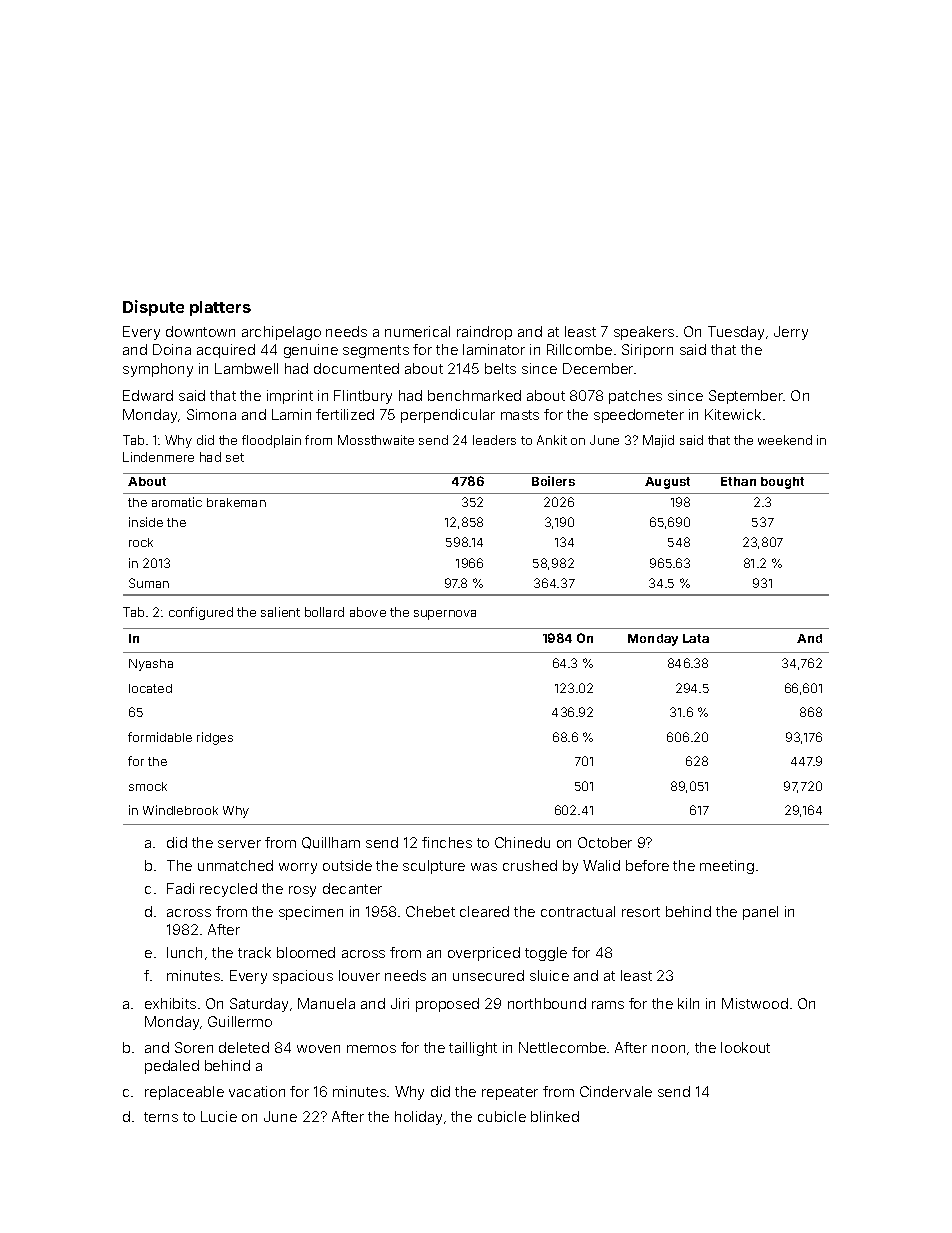  Describe the element at coordinates (552, 440) in the screenshot. I see `Ankit` at that location.
